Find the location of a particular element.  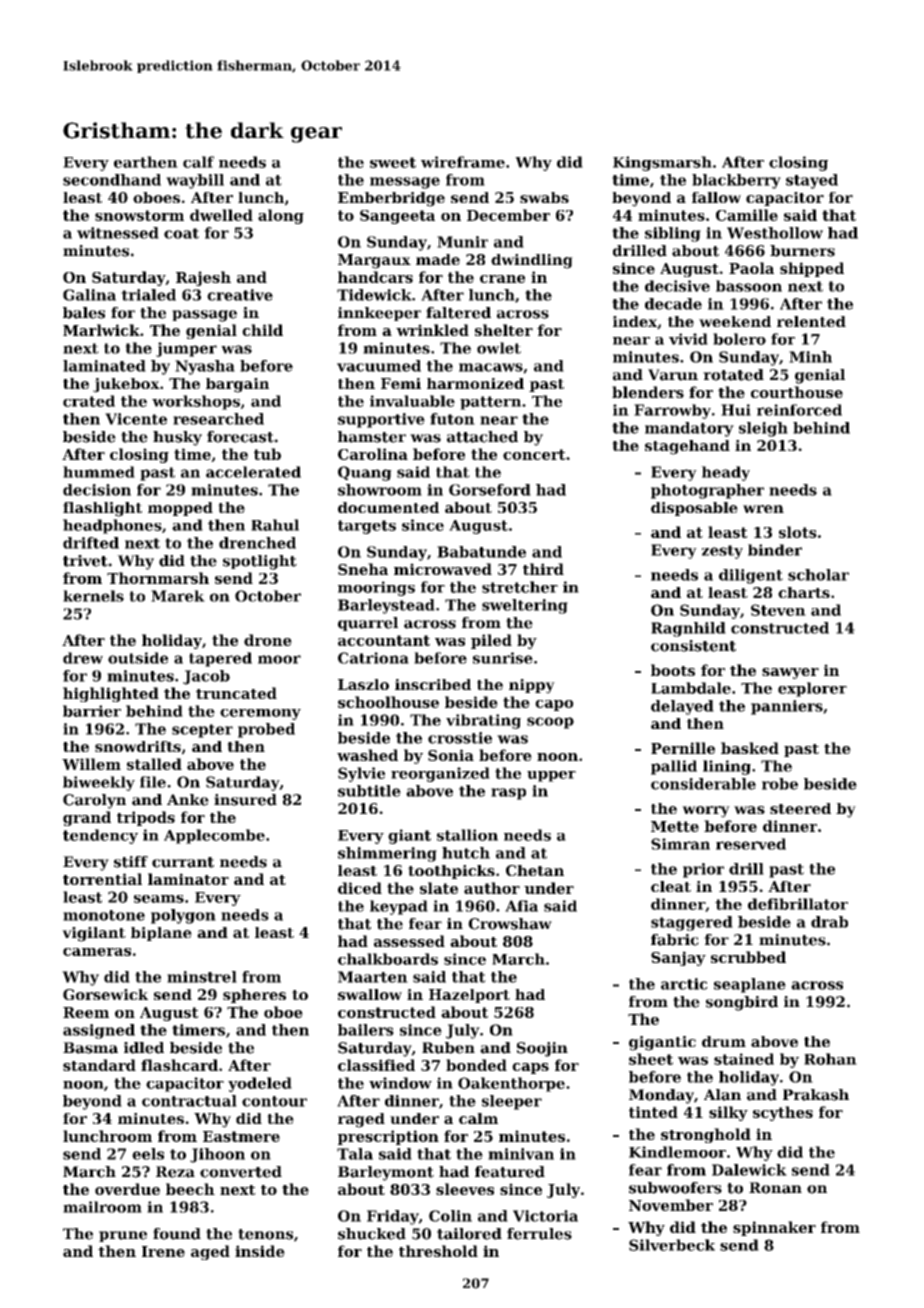

Kingsmarsh is located at coordinates (662, 163).
